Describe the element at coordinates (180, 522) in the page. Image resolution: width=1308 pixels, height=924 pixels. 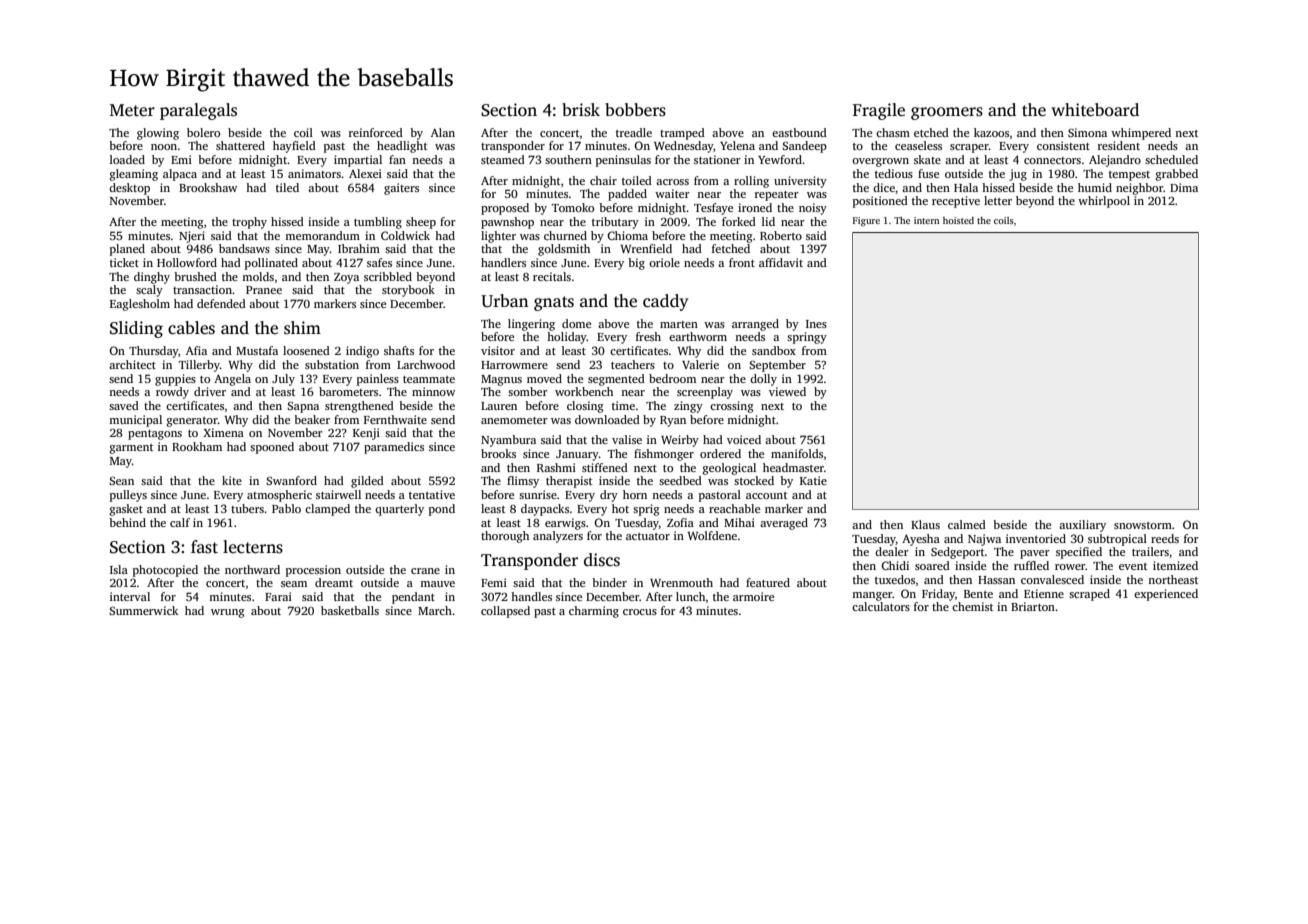
I see `calf` at that location.
